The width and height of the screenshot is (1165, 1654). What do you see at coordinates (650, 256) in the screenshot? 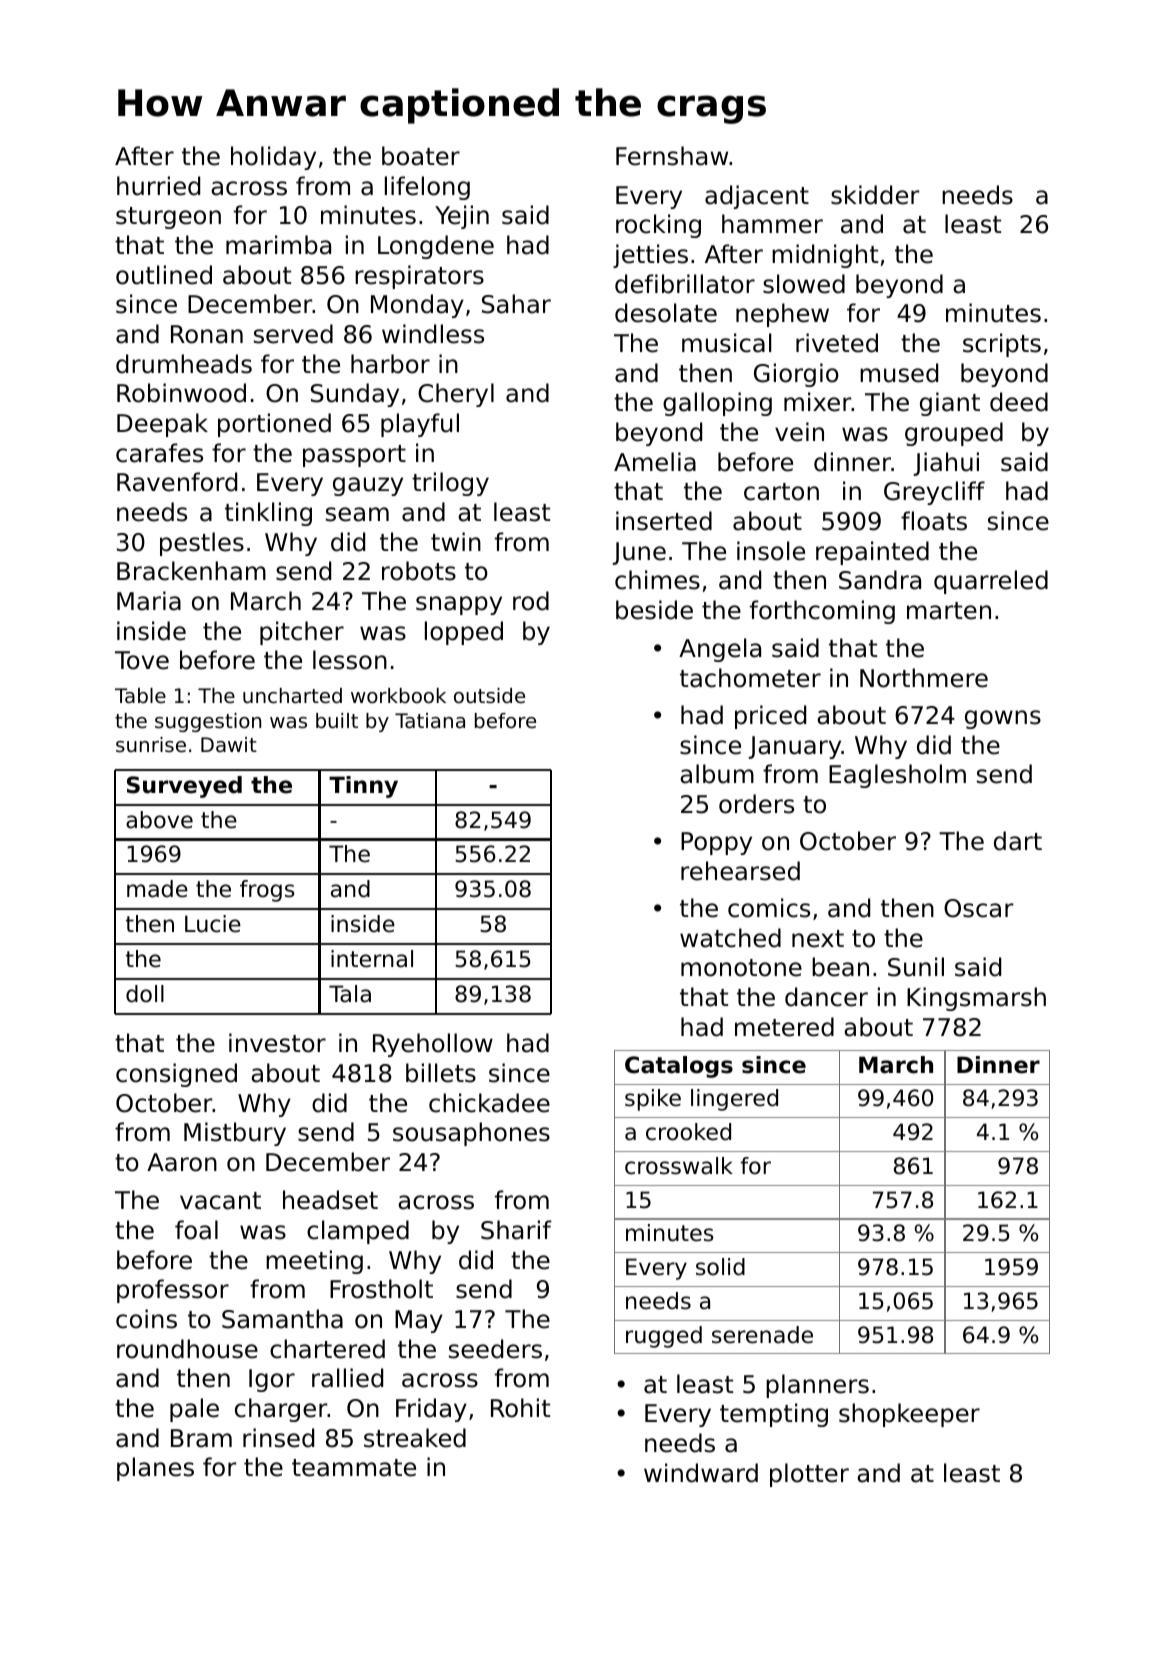
I see `jetties` at bounding box center [650, 256].
